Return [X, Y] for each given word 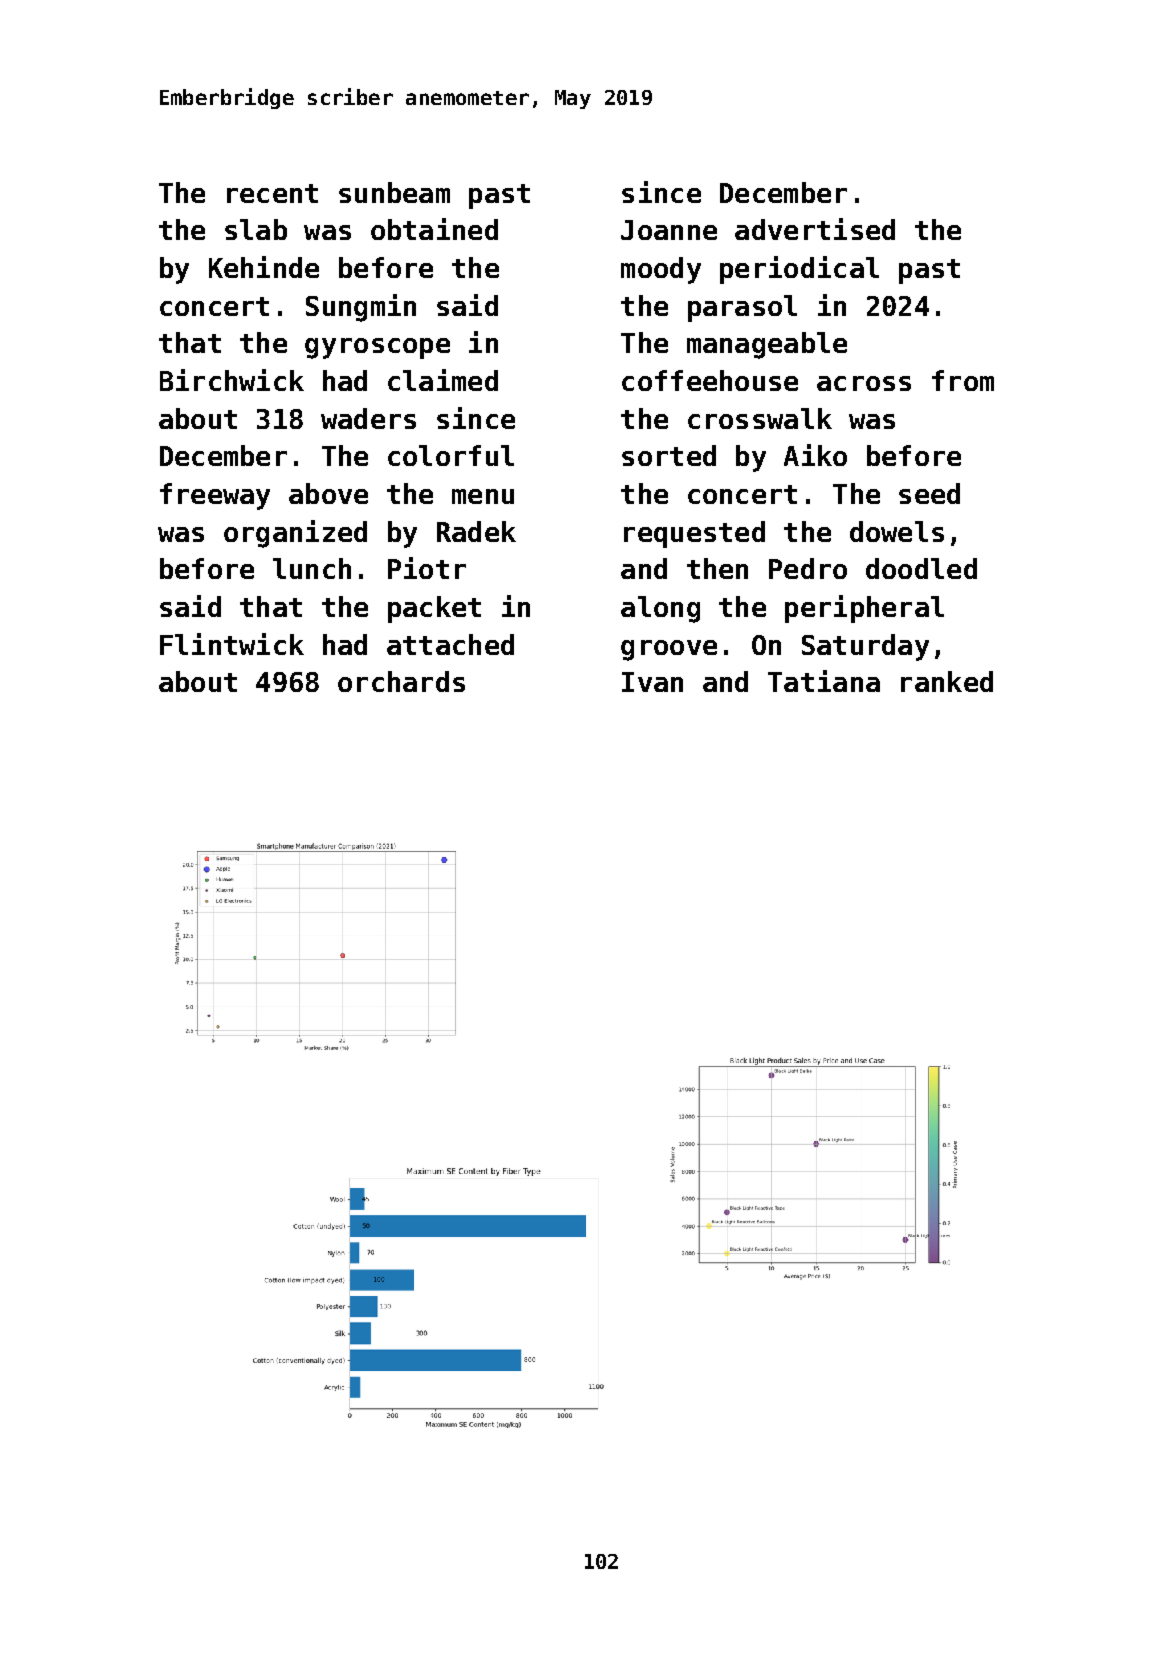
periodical [799, 270]
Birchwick [232, 380]
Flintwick [232, 644]
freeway [215, 496]
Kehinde [264, 267]
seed [929, 493]
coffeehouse [710, 380]
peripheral [864, 609]
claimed [443, 380]
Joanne [669, 230]
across [864, 383]
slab [256, 229]
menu [483, 496]
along [660, 609]
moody [661, 270]
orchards [401, 681]
